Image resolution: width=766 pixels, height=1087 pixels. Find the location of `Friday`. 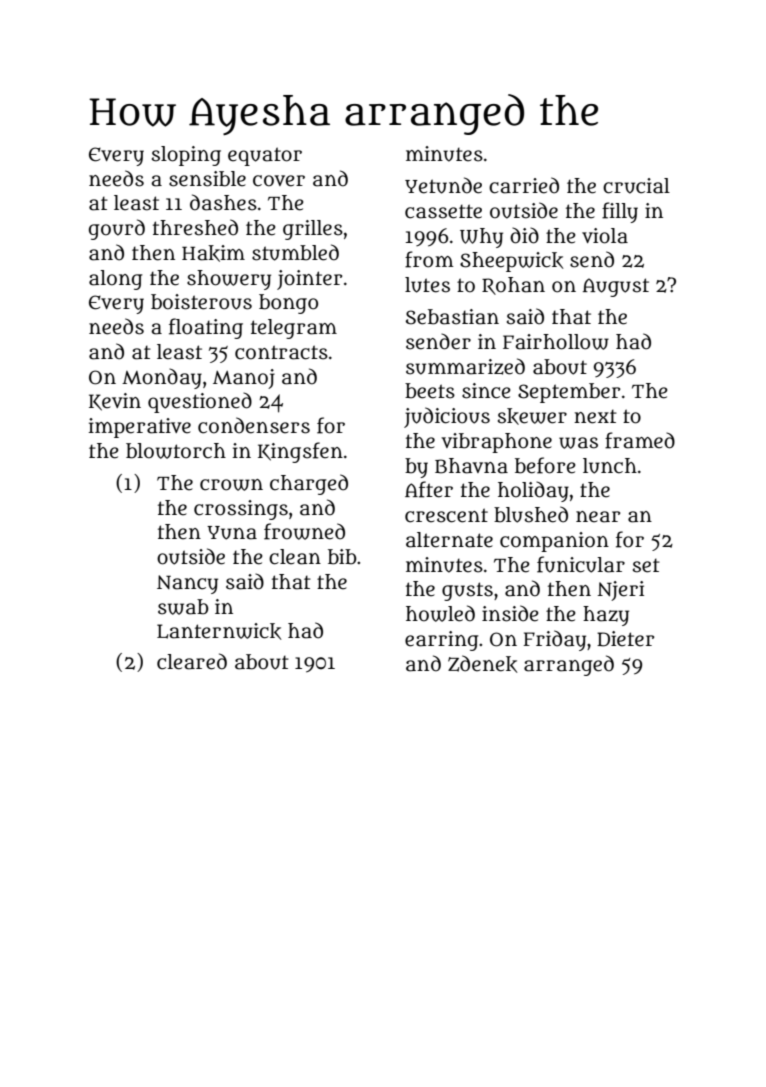

Friday is located at coordinates (555, 640).
